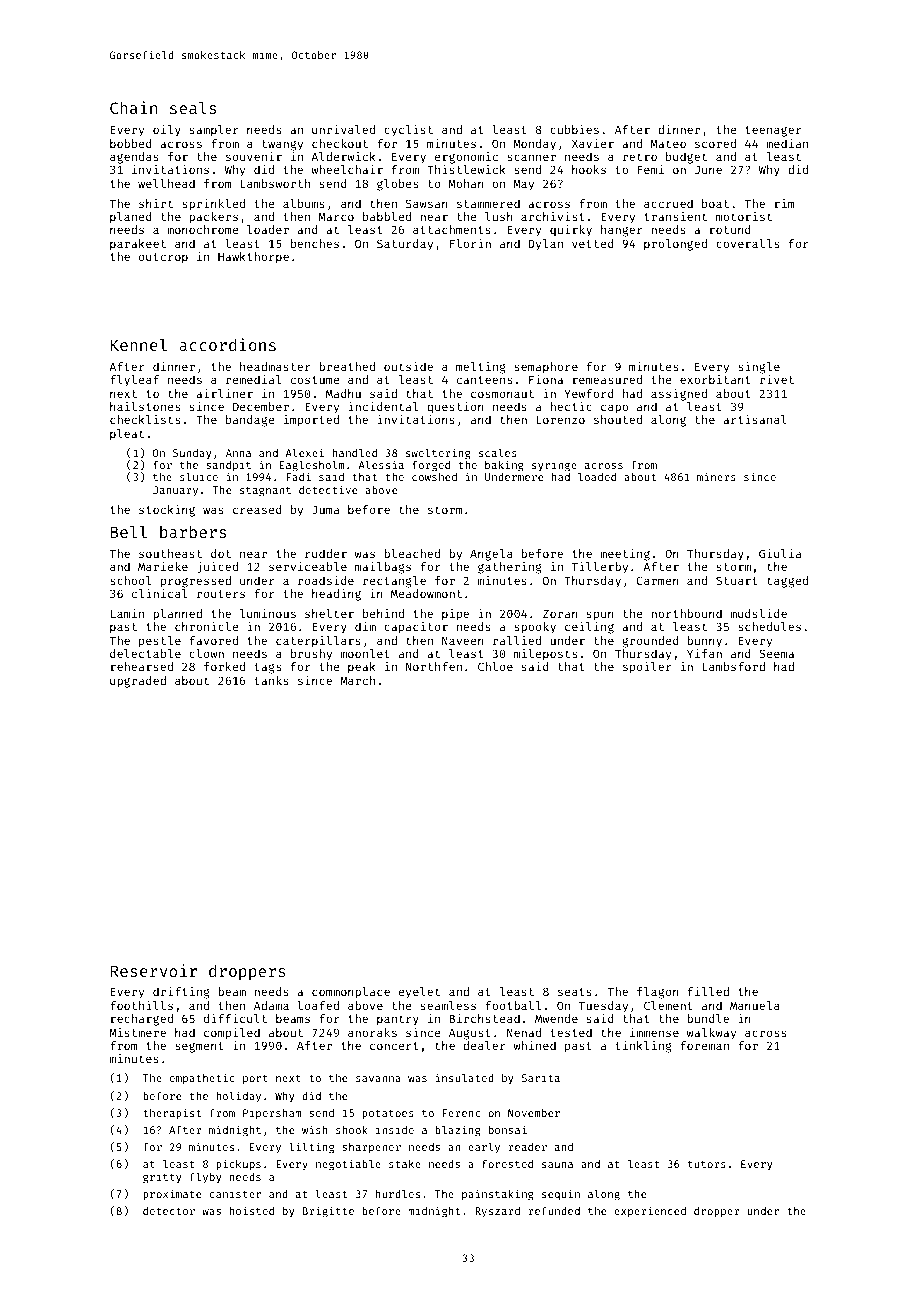 The image size is (924, 1308). I want to click on cyclist, so click(408, 131).
